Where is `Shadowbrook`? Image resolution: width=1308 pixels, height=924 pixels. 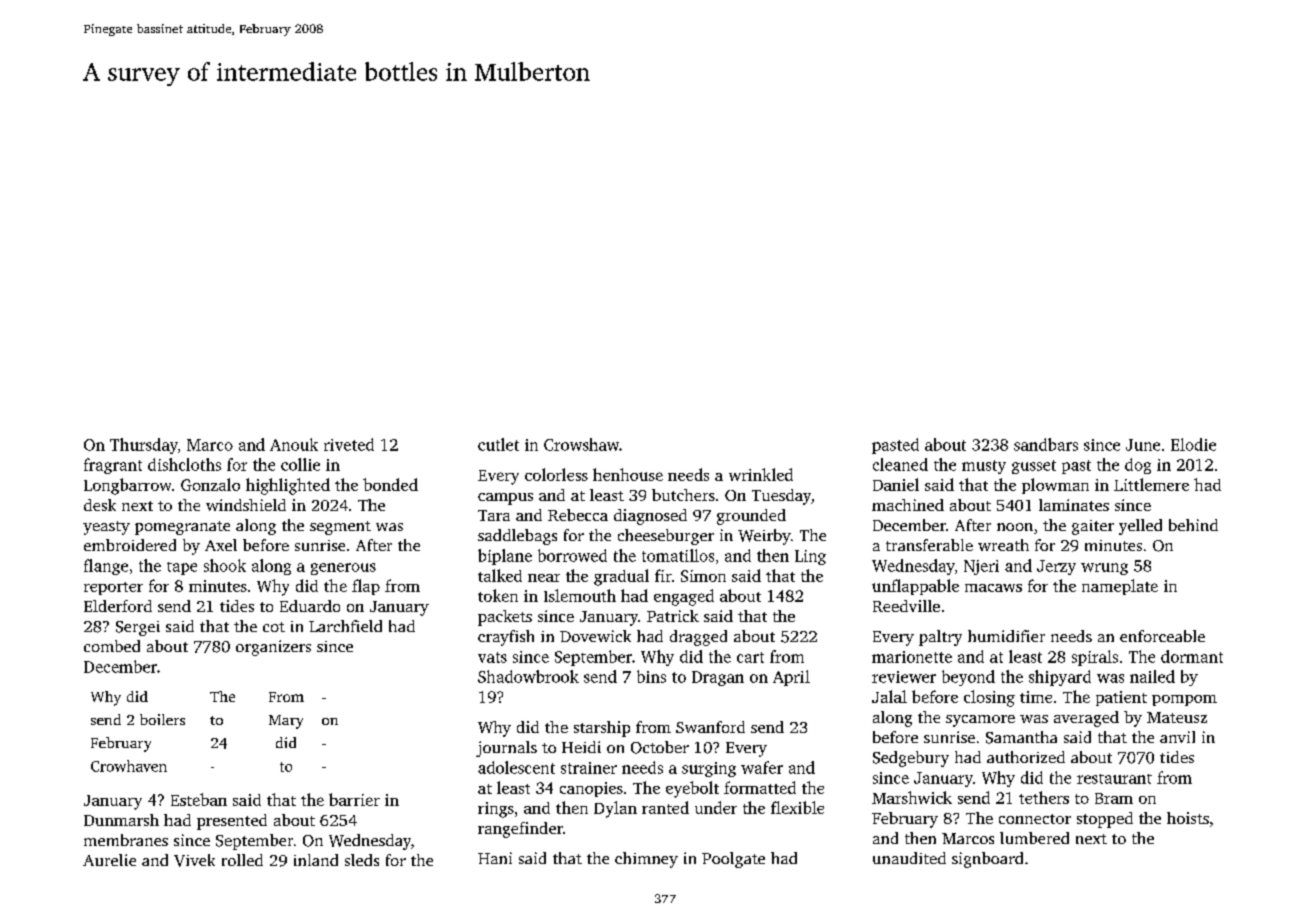 Shadowbrook is located at coordinates (528, 676).
